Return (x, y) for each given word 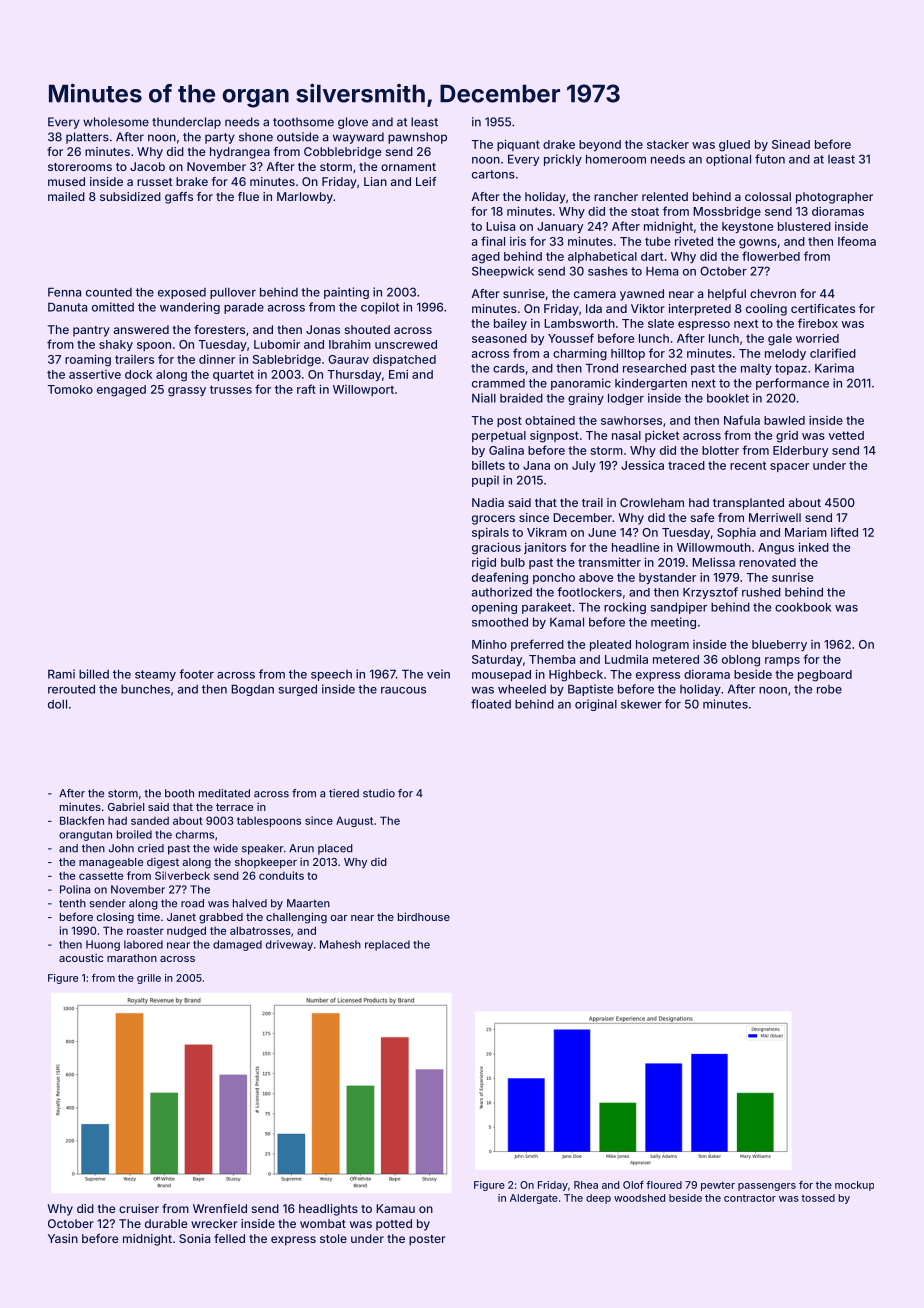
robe (829, 689)
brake (192, 181)
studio (379, 793)
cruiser (139, 1208)
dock (138, 374)
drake (559, 144)
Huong (103, 945)
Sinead (791, 144)
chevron (773, 293)
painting (346, 293)
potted (394, 1225)
